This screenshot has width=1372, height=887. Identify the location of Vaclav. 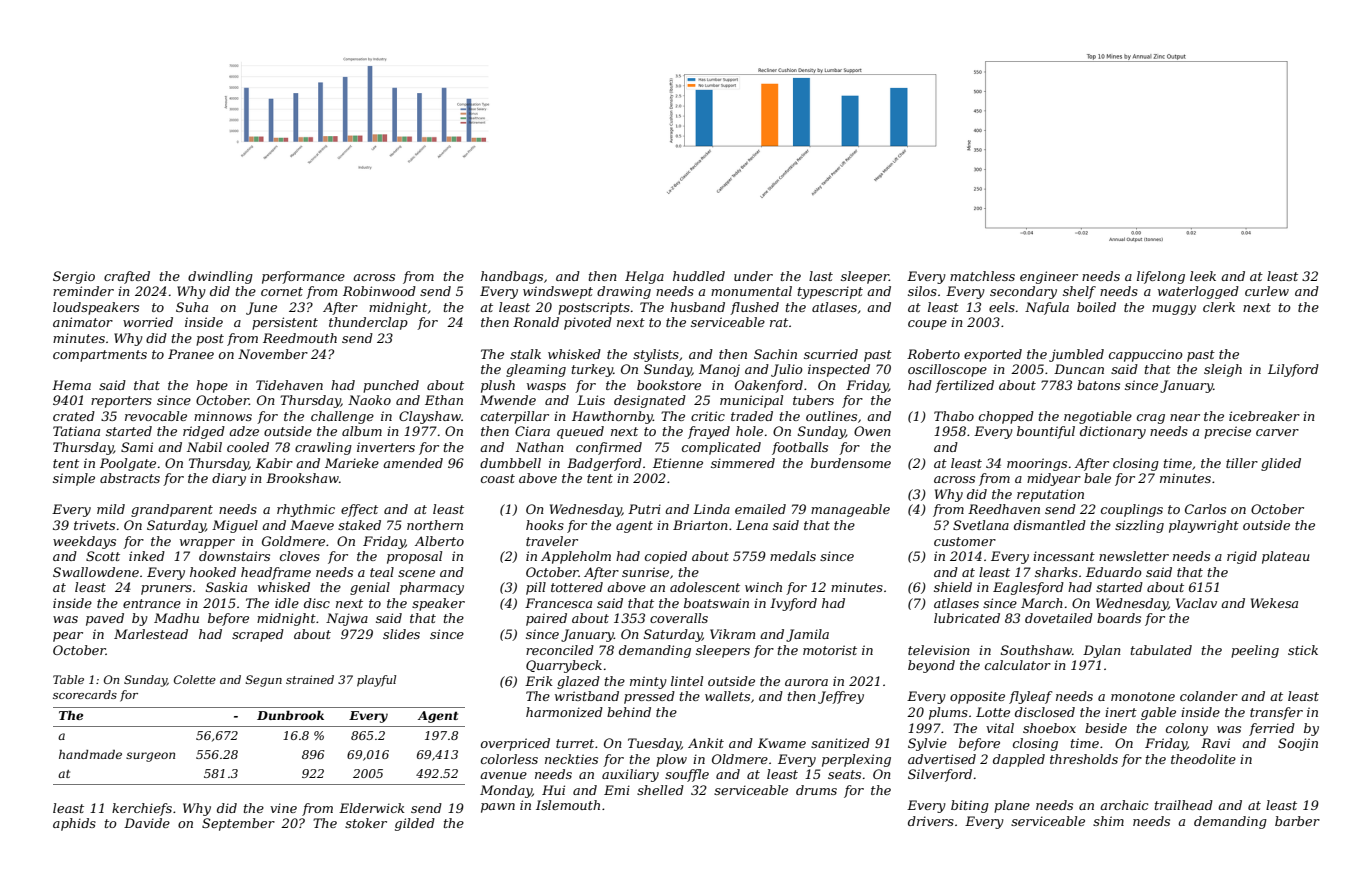
(1196, 603).
